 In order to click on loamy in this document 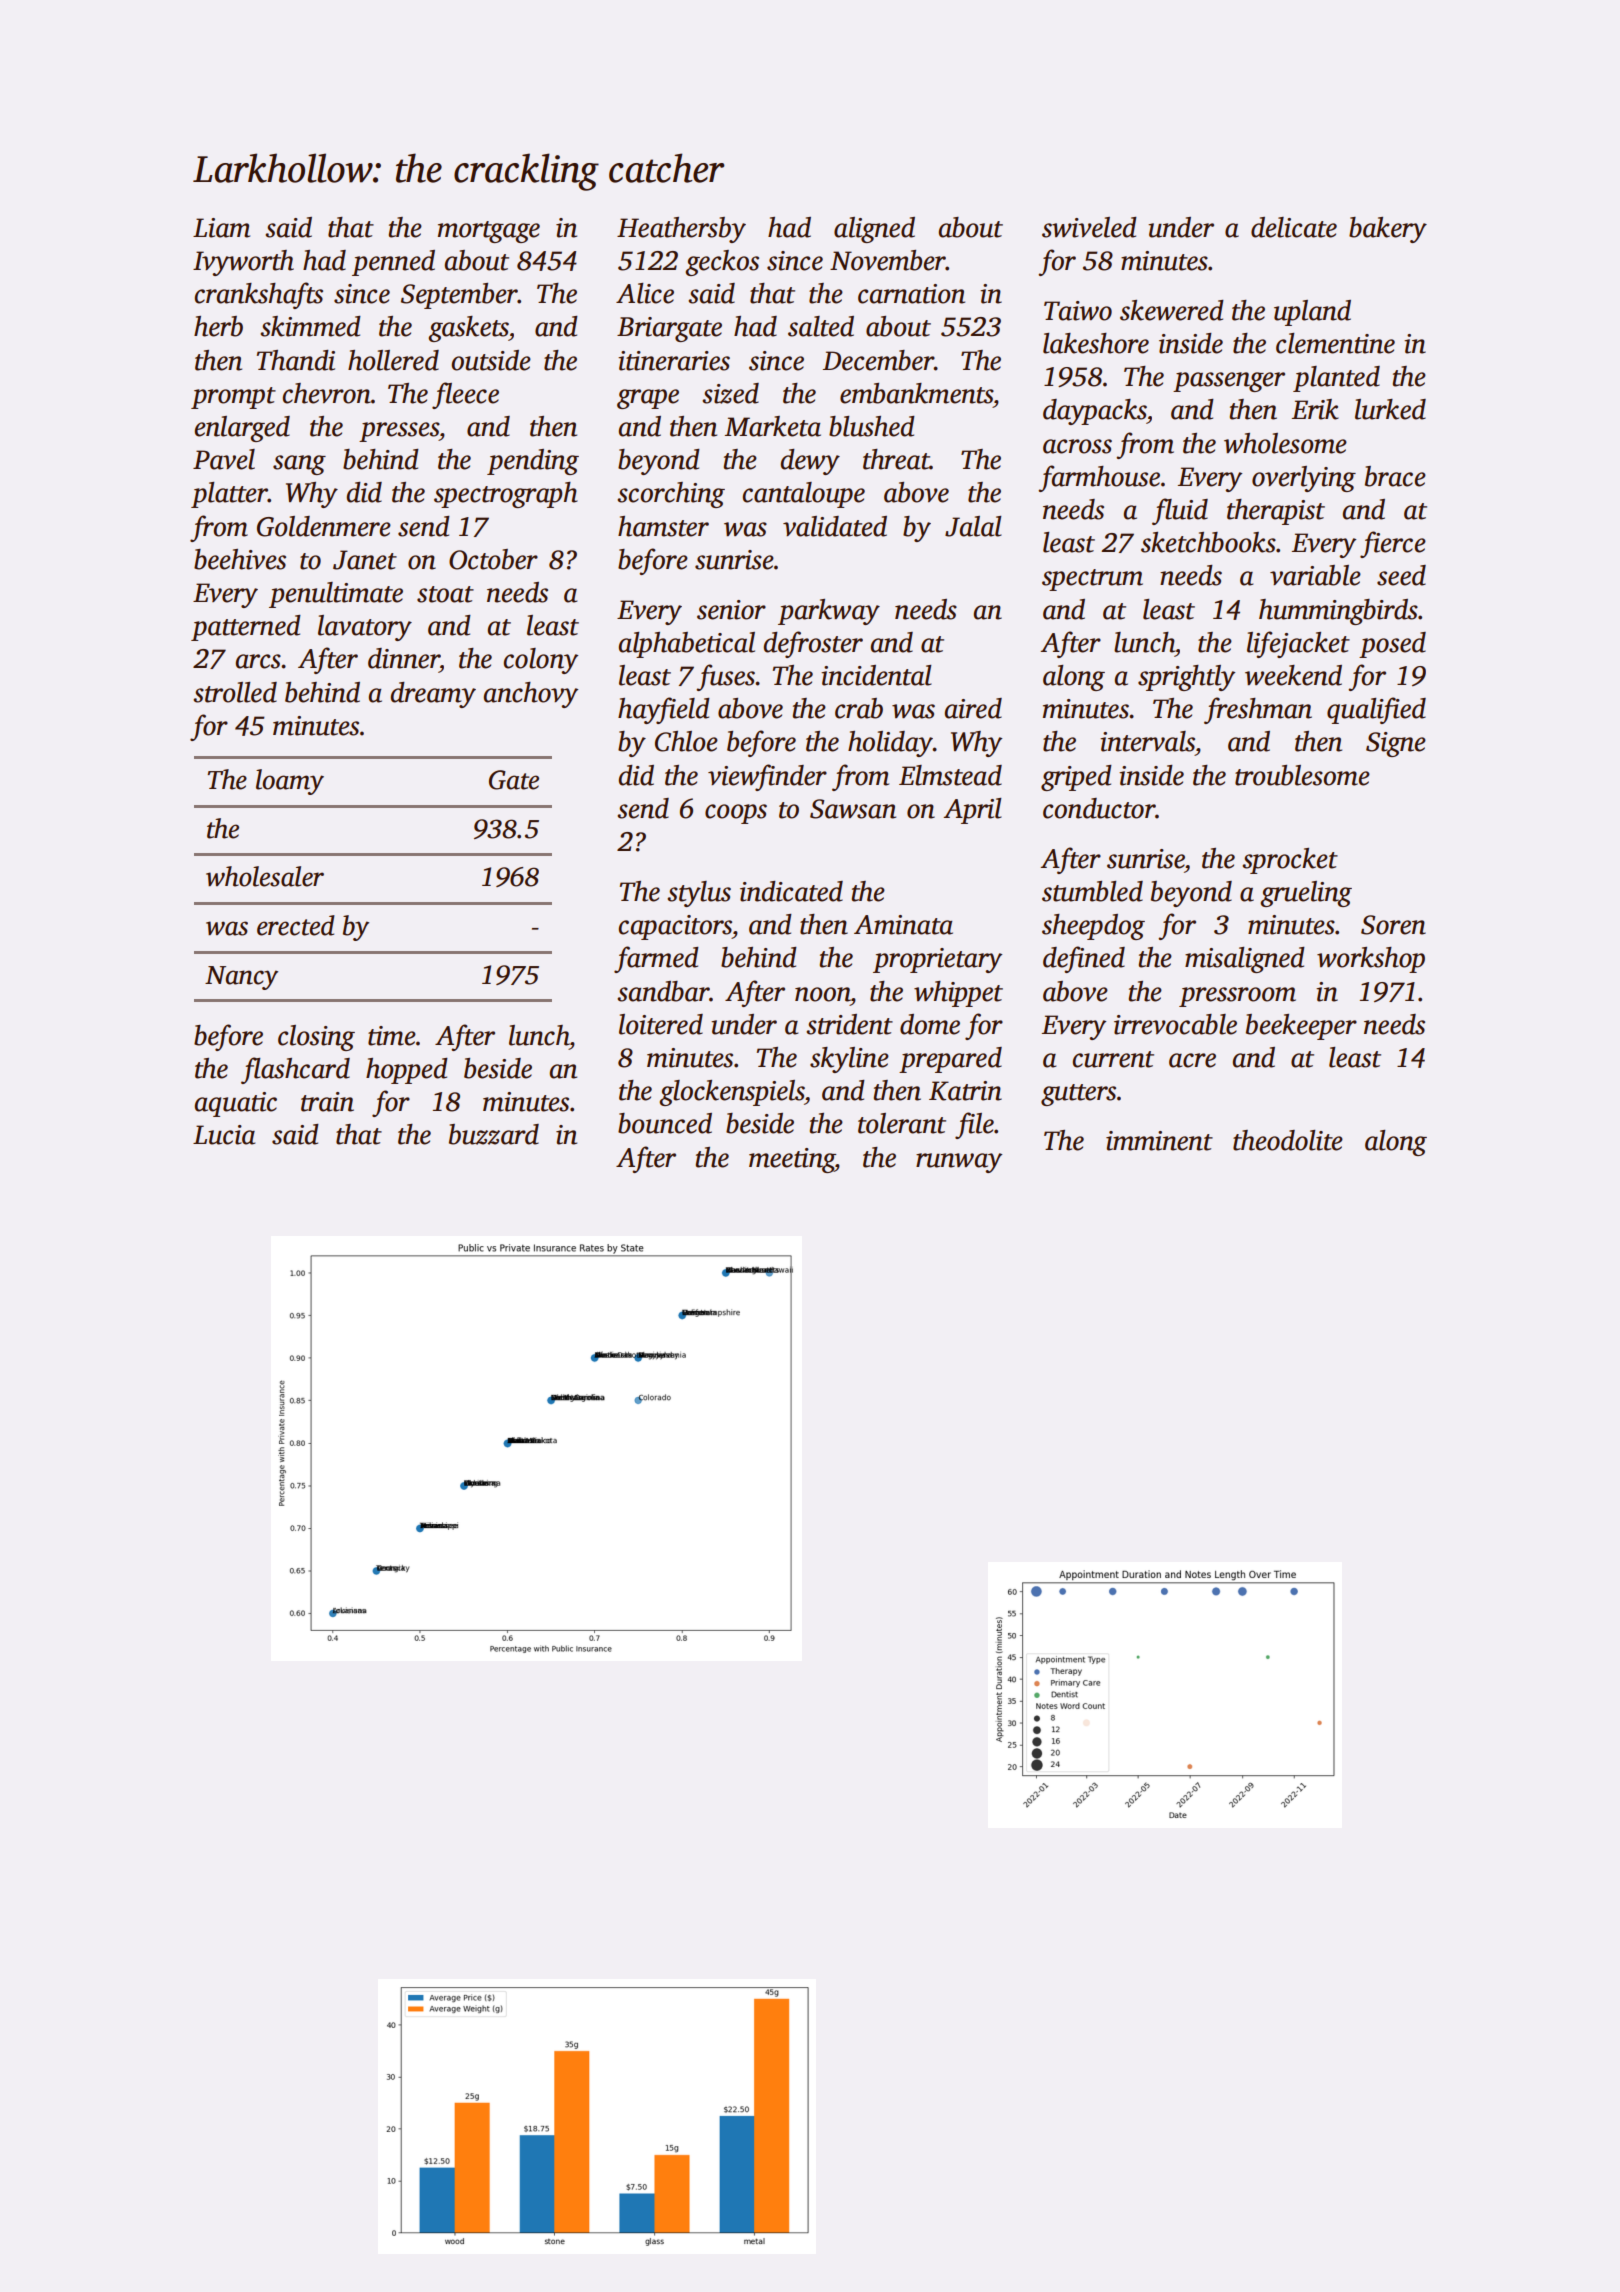, I will do `click(290, 782)`.
